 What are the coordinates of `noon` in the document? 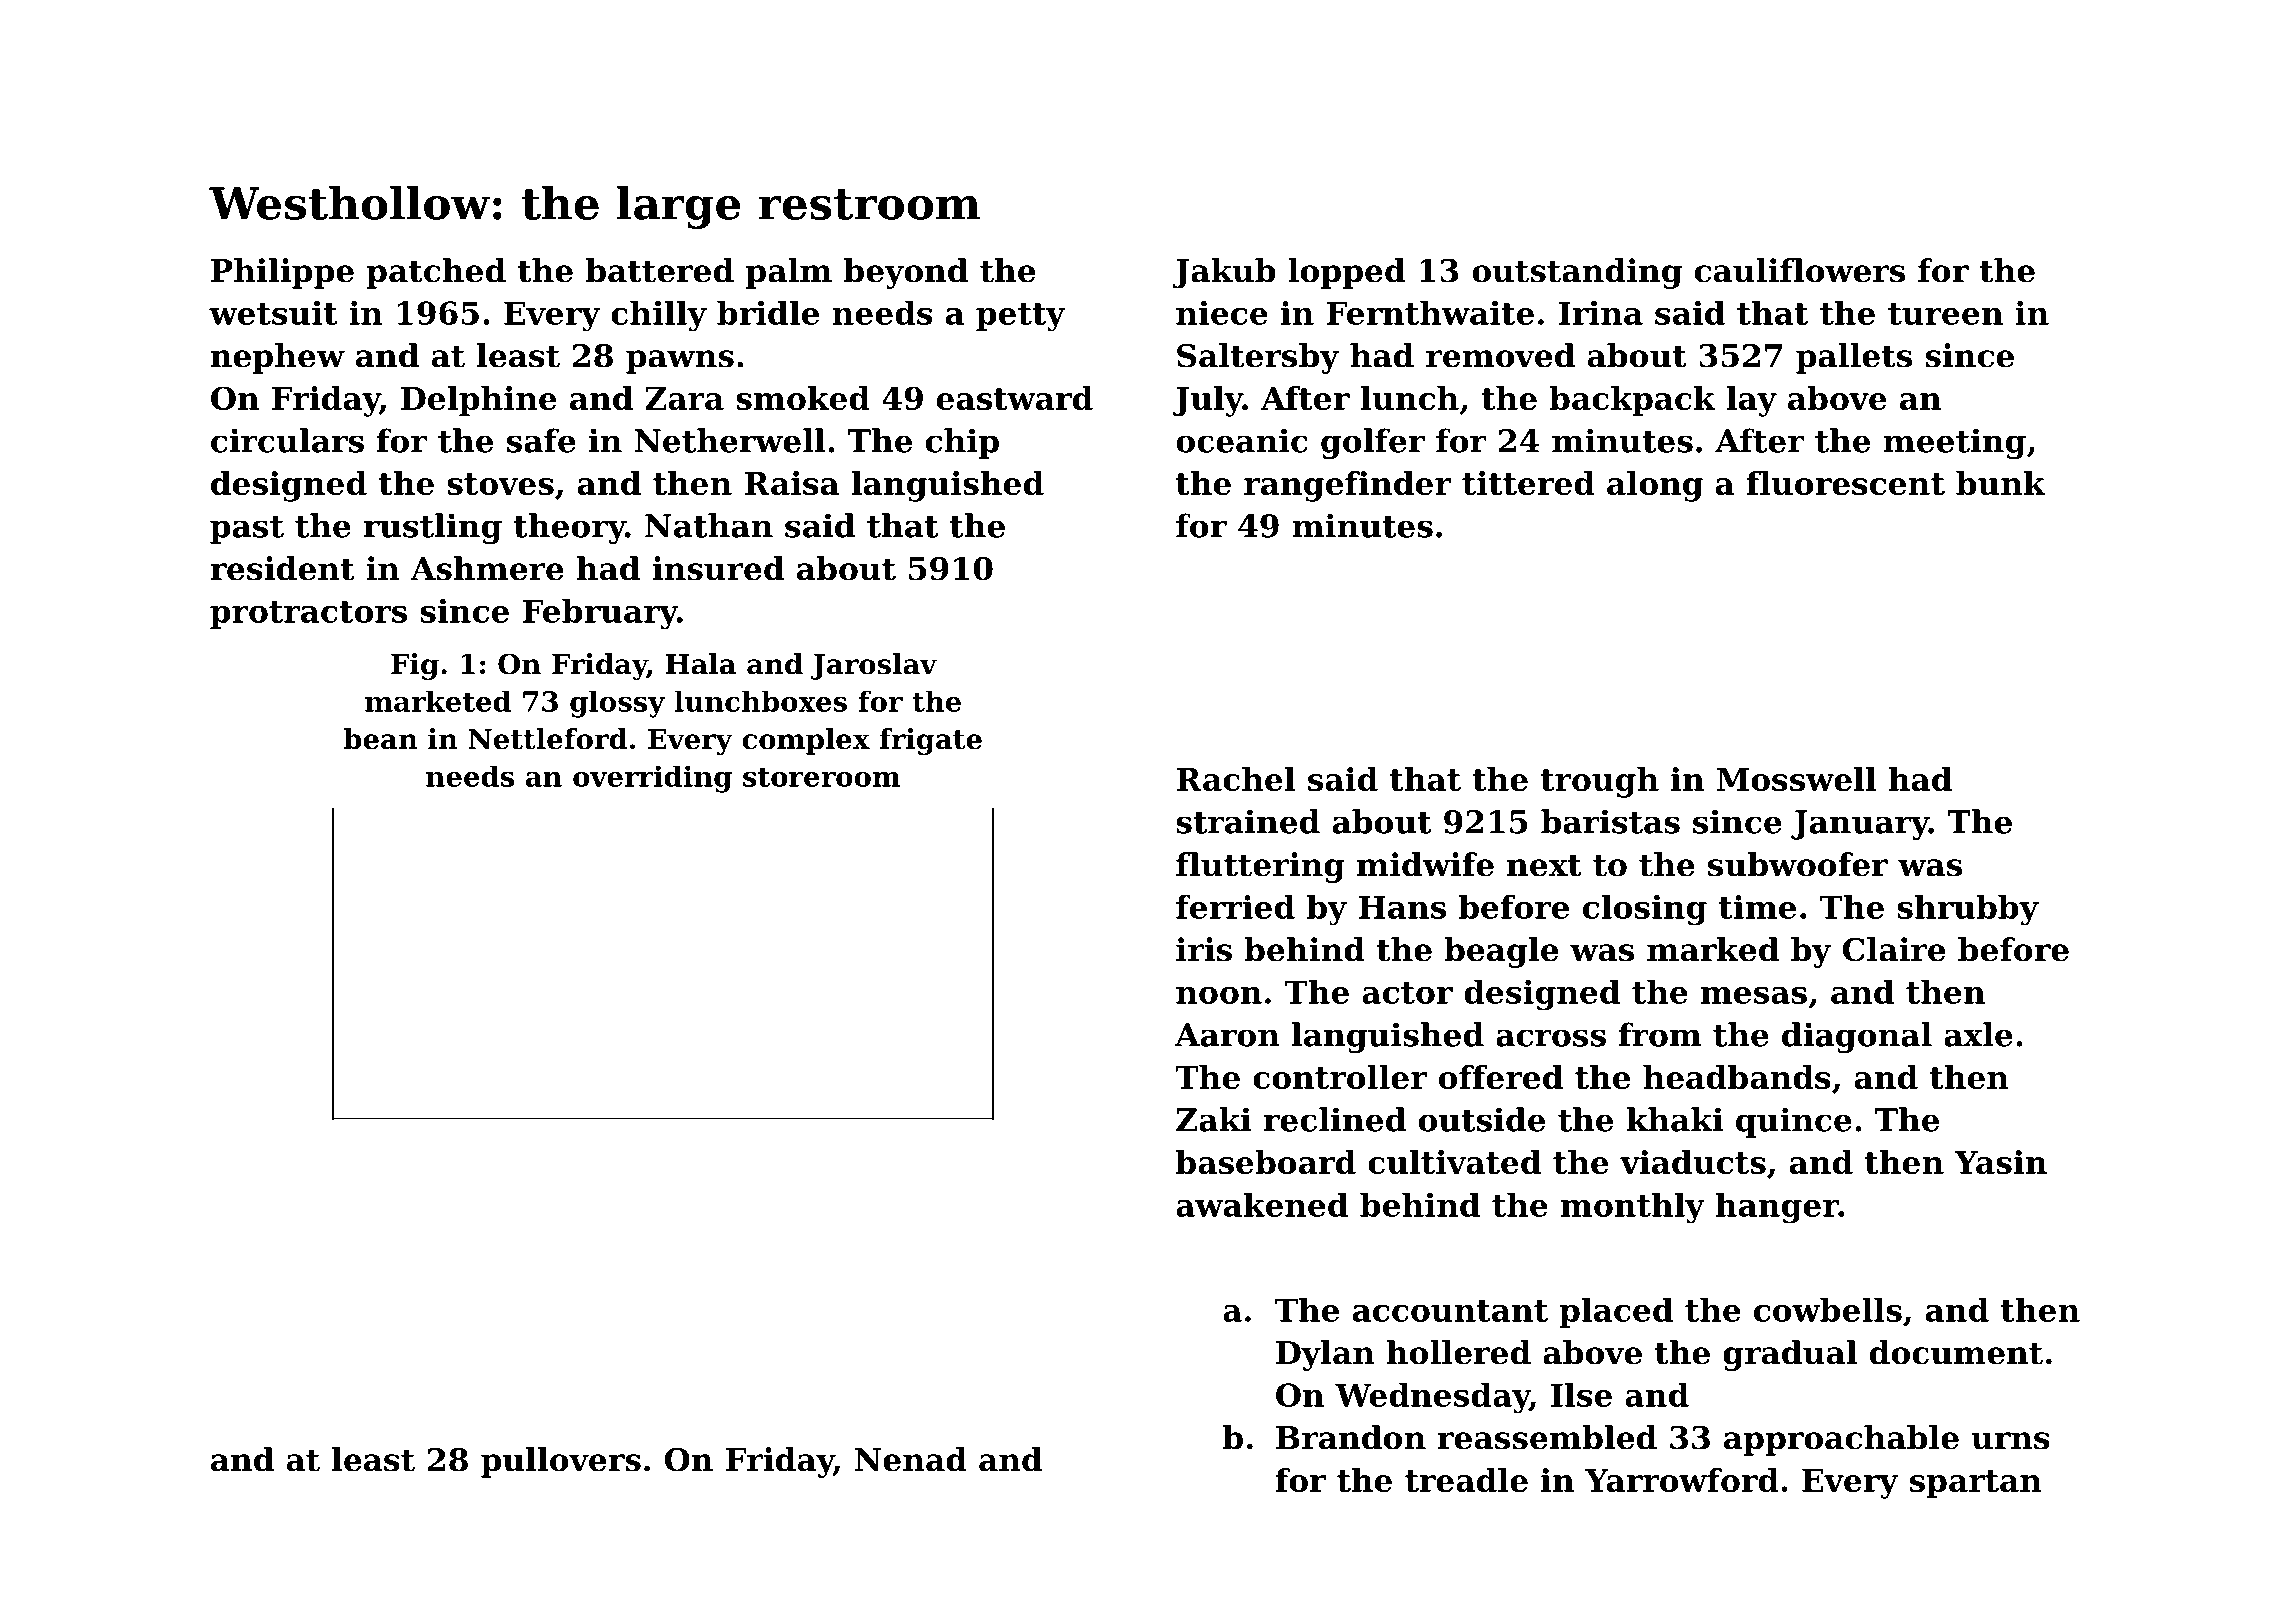 It's located at (1219, 995).
